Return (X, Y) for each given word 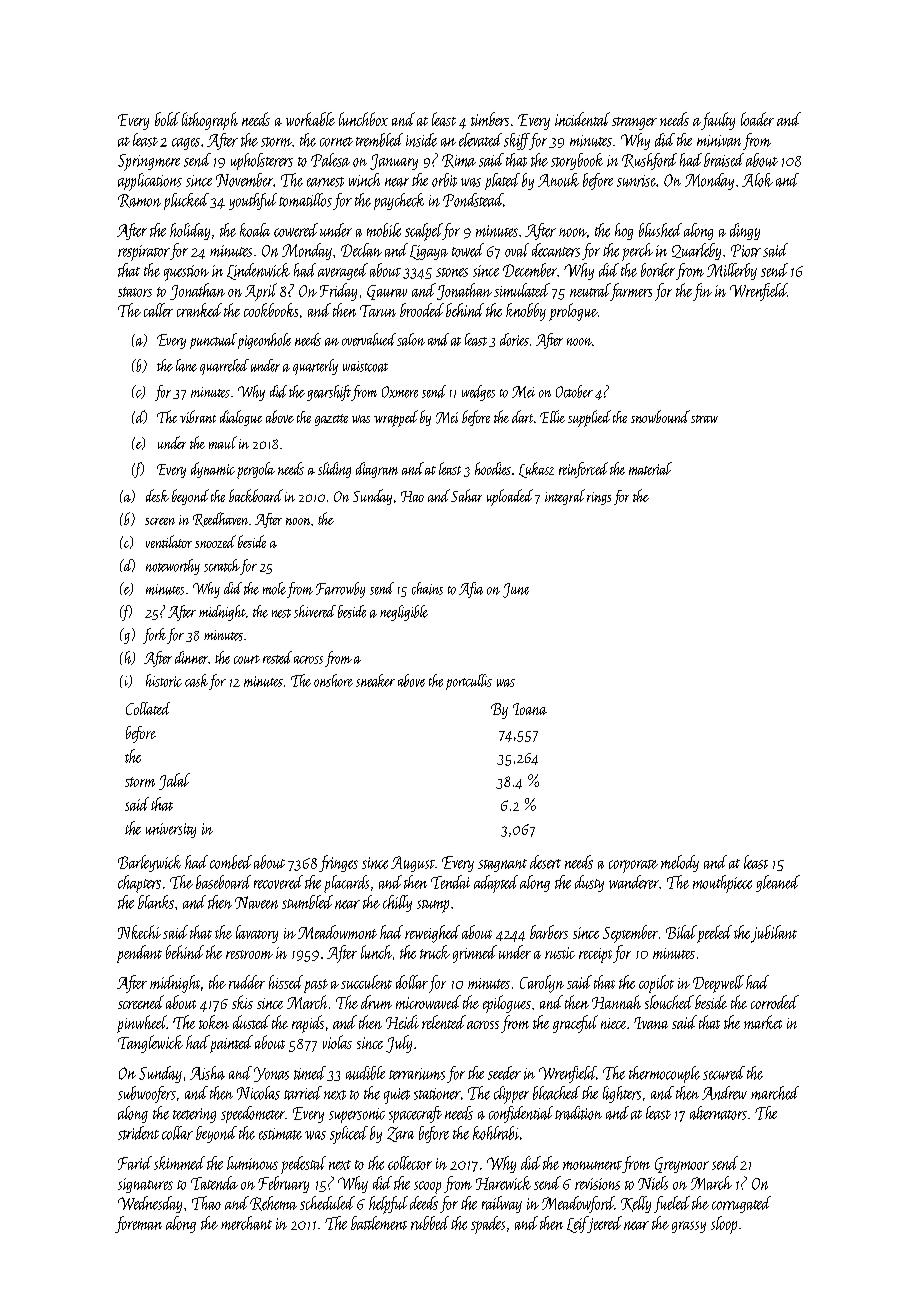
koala (255, 230)
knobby (526, 312)
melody (680, 863)
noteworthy (173, 567)
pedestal (303, 1165)
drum (376, 1002)
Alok (757, 180)
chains (427, 588)
